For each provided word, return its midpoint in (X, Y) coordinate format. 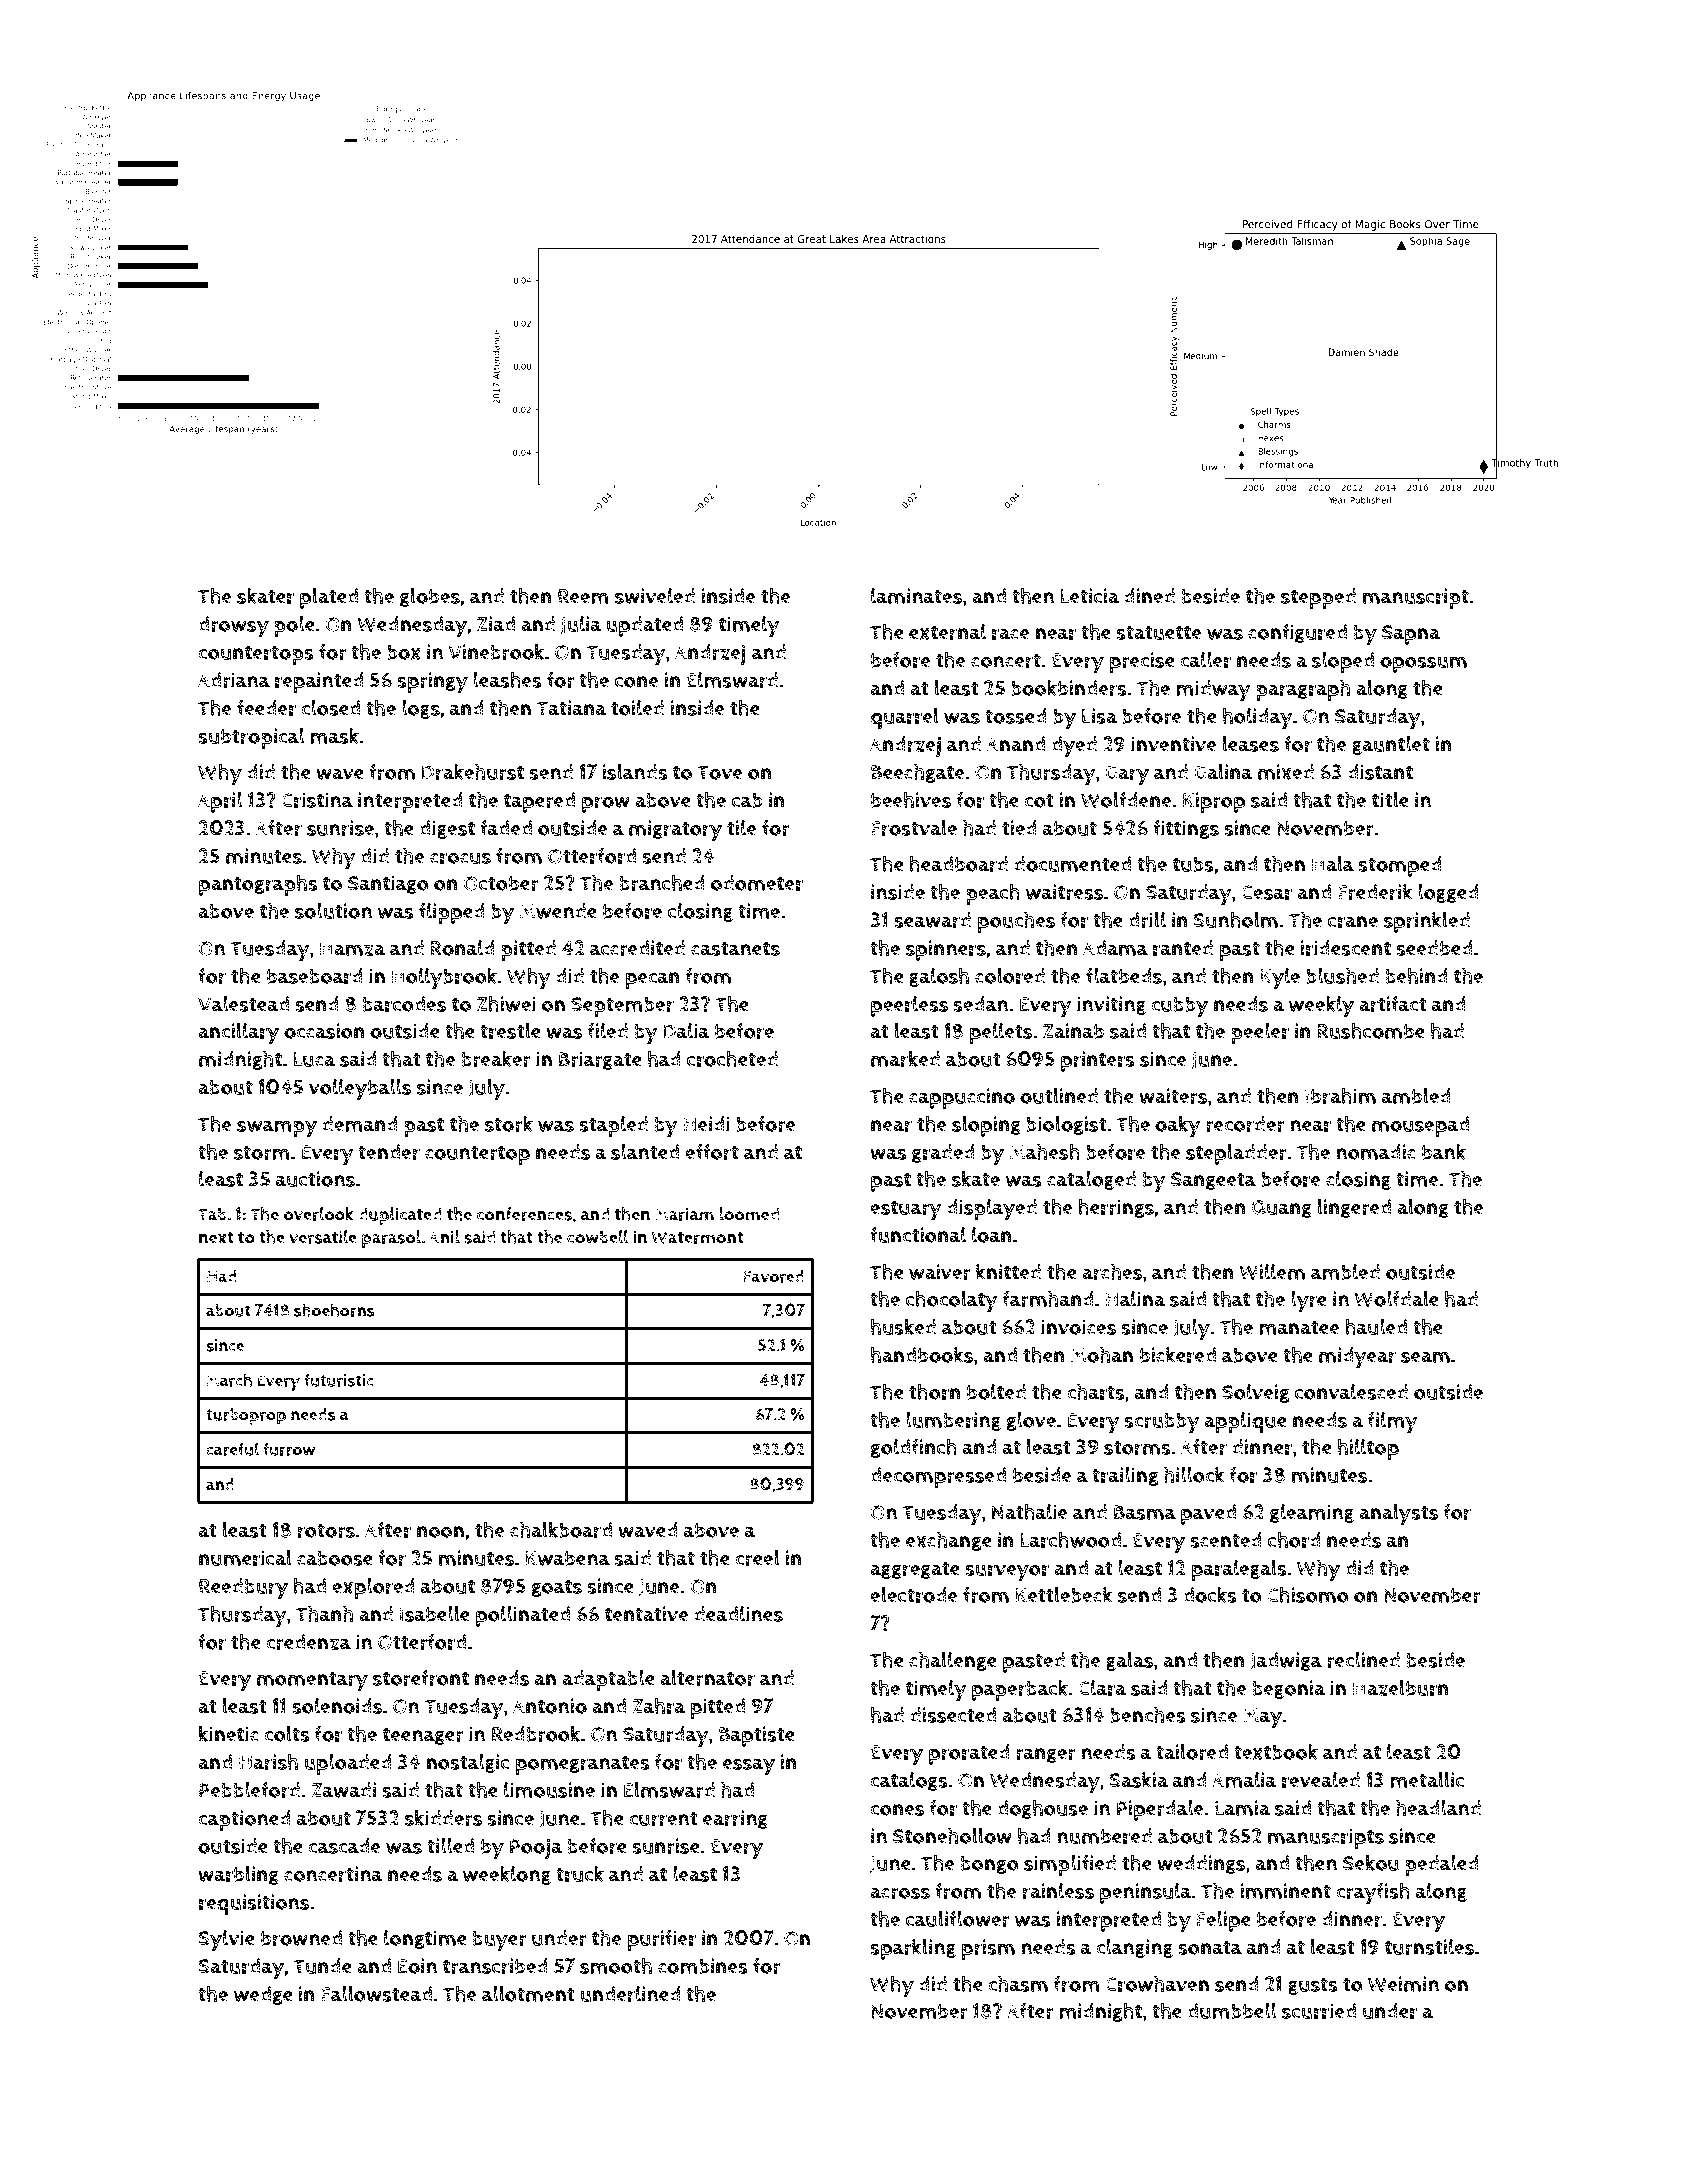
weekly (1321, 1006)
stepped (1318, 598)
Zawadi (344, 1790)
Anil (444, 1237)
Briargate (600, 1060)
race (1010, 634)
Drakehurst (473, 771)
